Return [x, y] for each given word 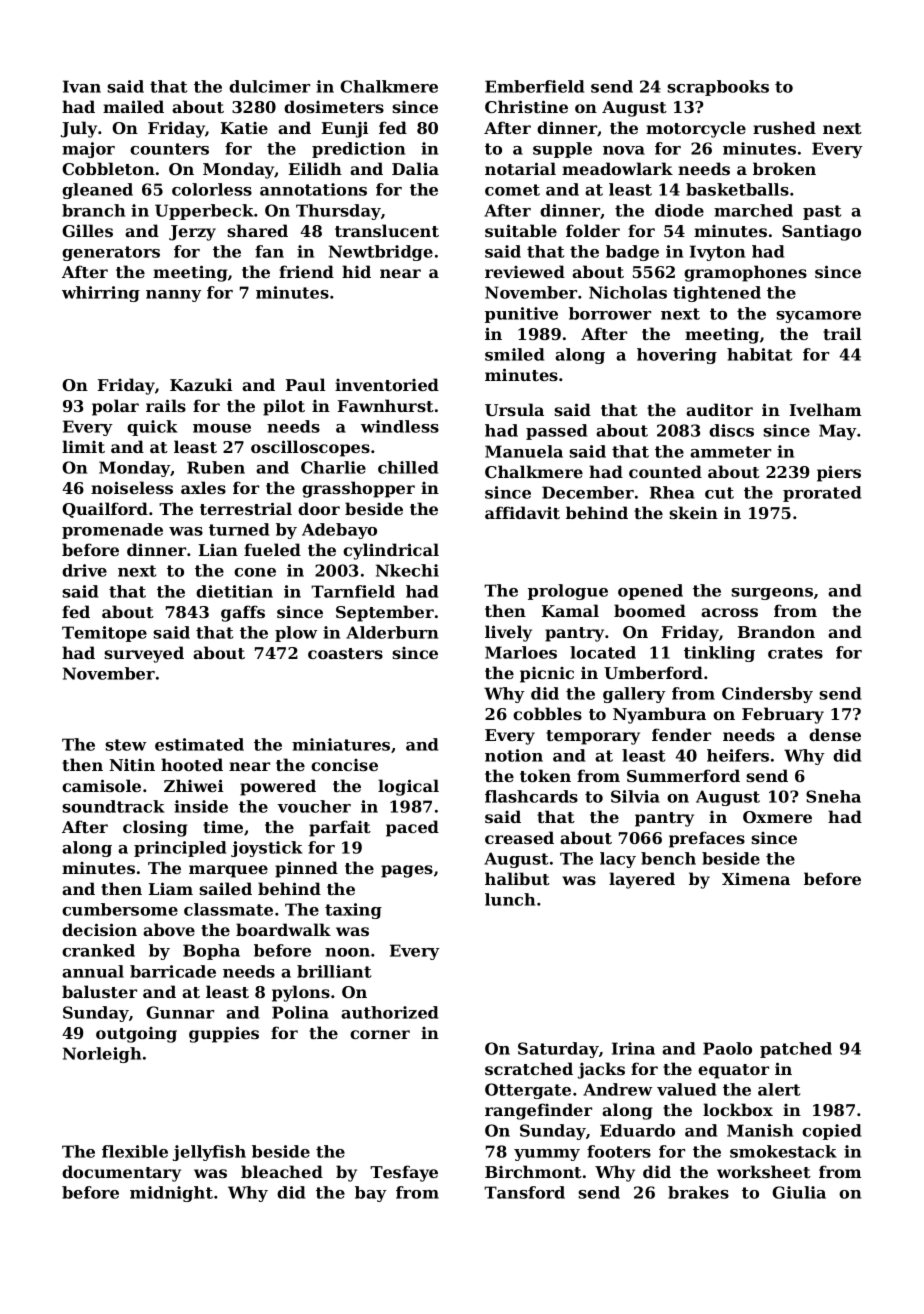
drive [84, 570]
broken [784, 168]
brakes [698, 1192]
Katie [244, 128]
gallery [634, 695]
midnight [171, 1194]
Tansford [524, 1192]
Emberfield [534, 86]
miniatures [341, 744]
